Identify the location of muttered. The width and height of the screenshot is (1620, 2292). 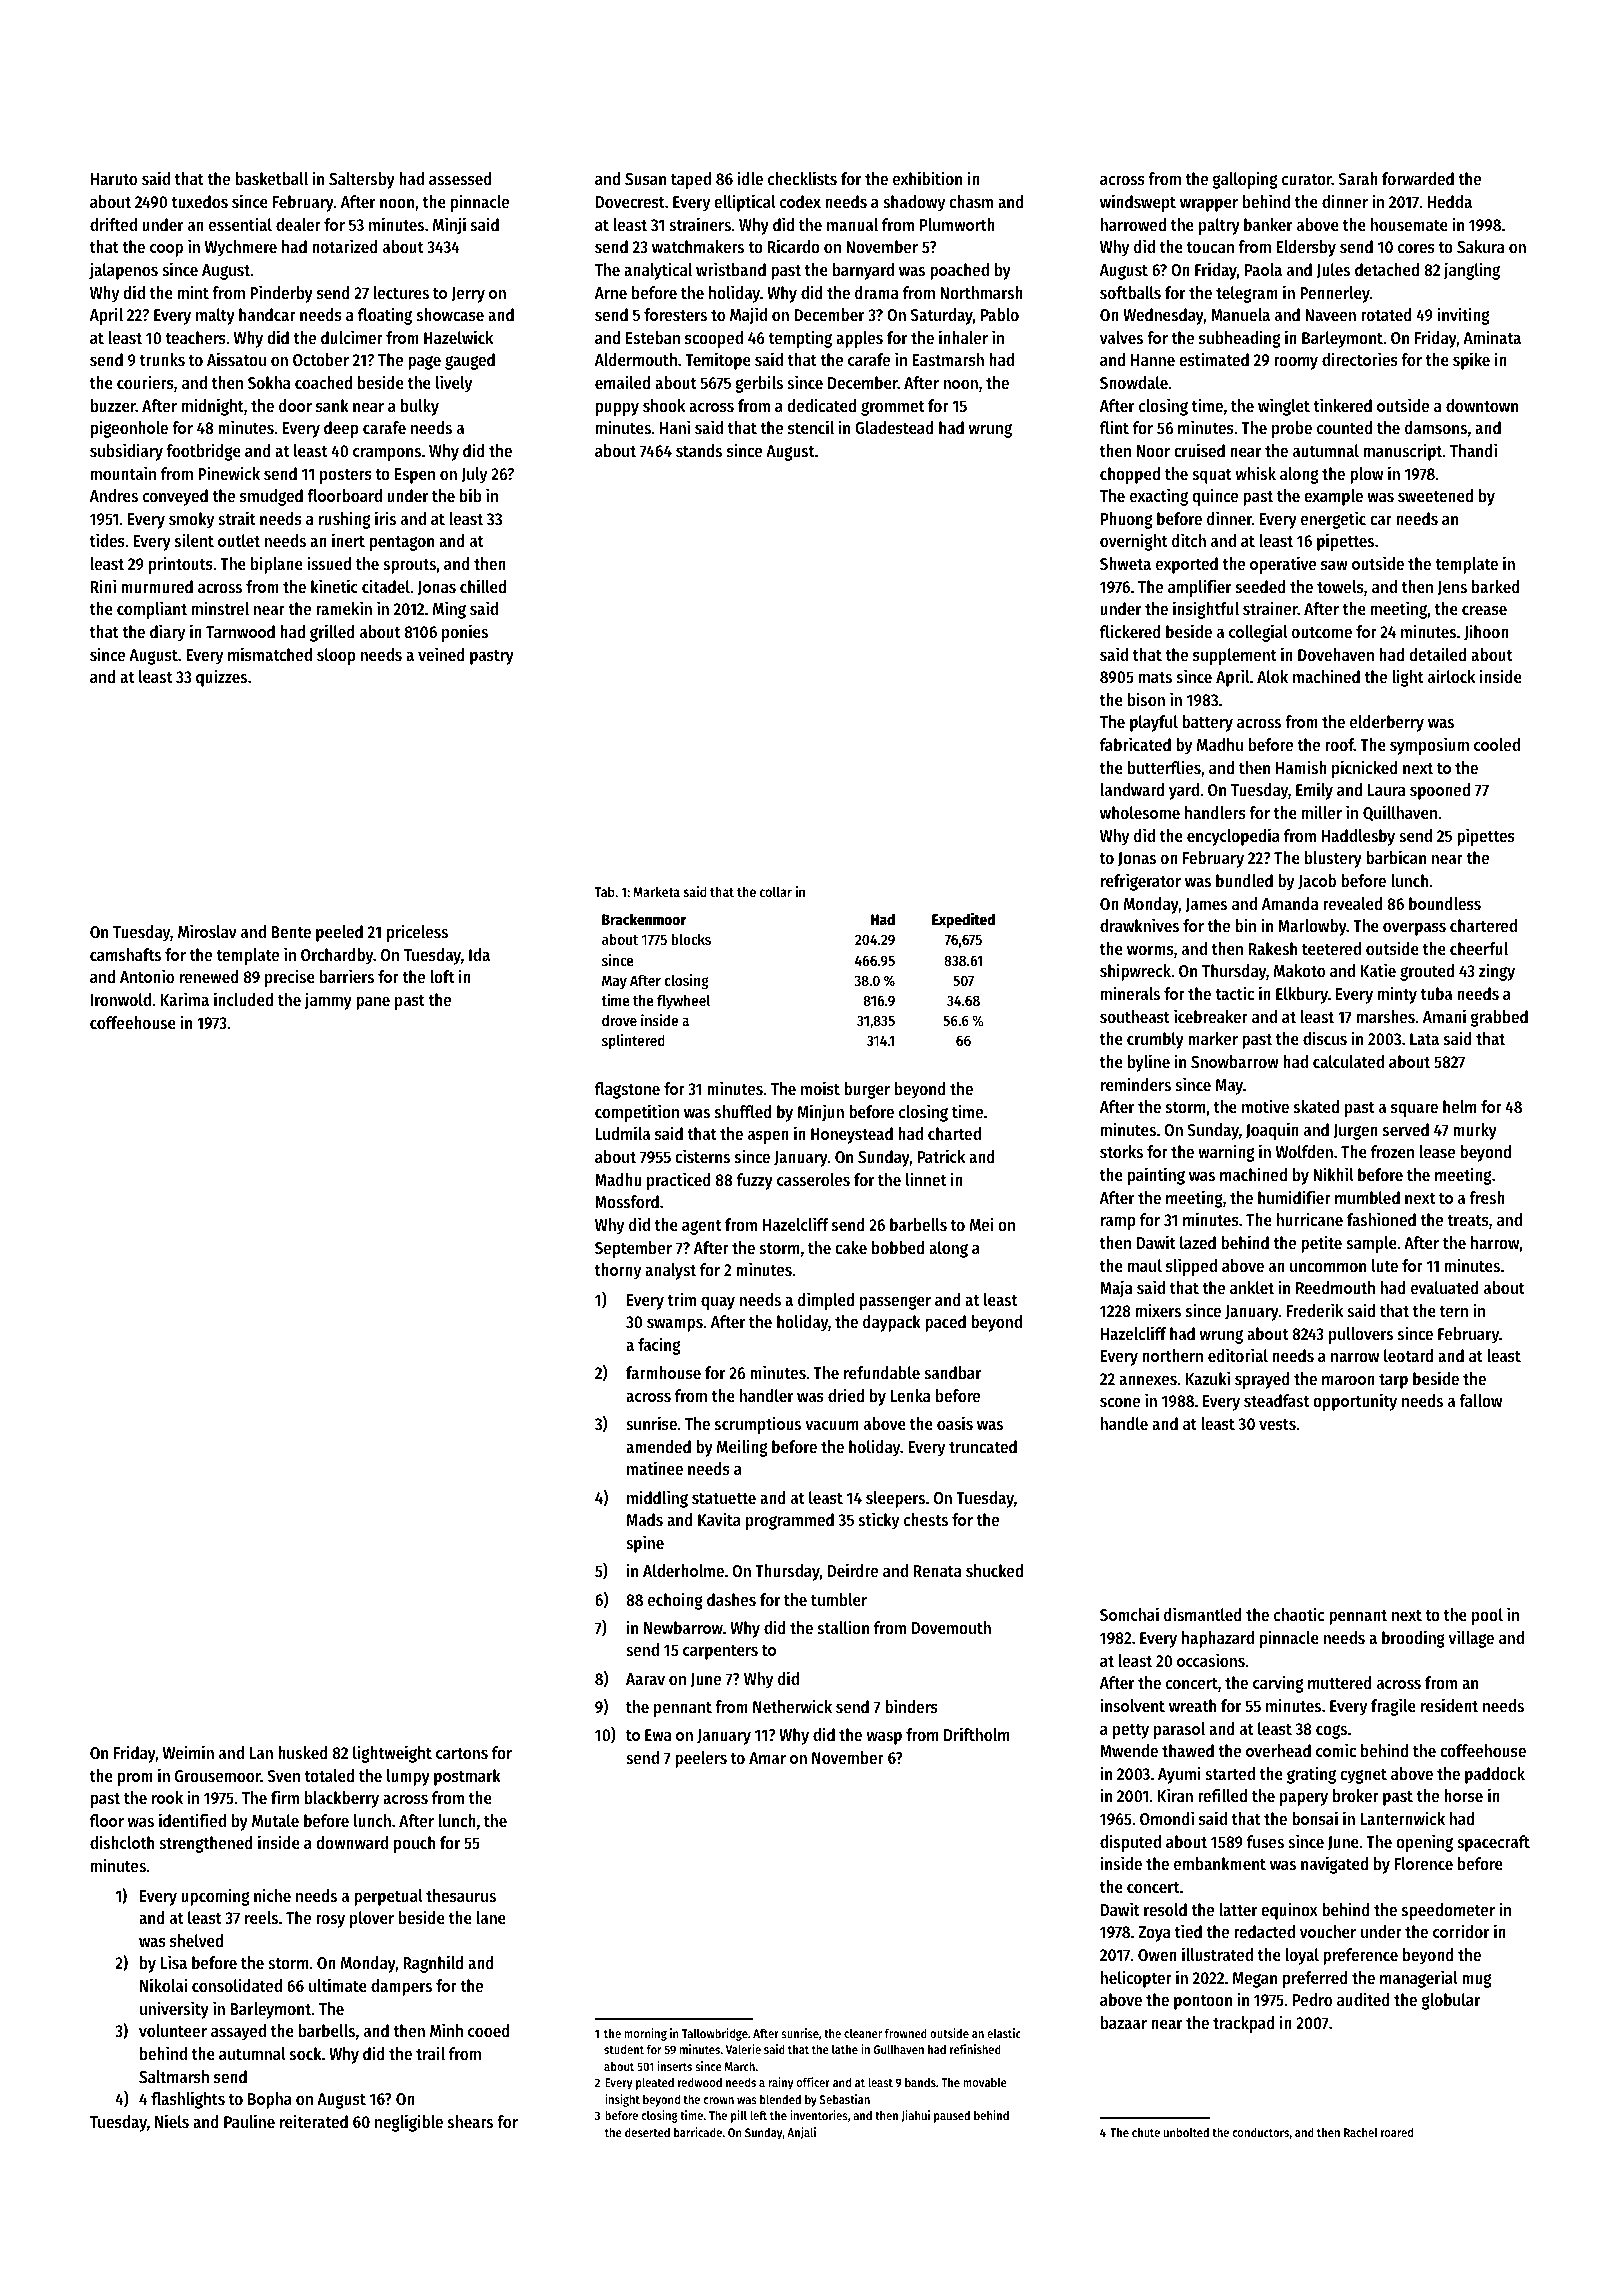
(1340, 1682).
